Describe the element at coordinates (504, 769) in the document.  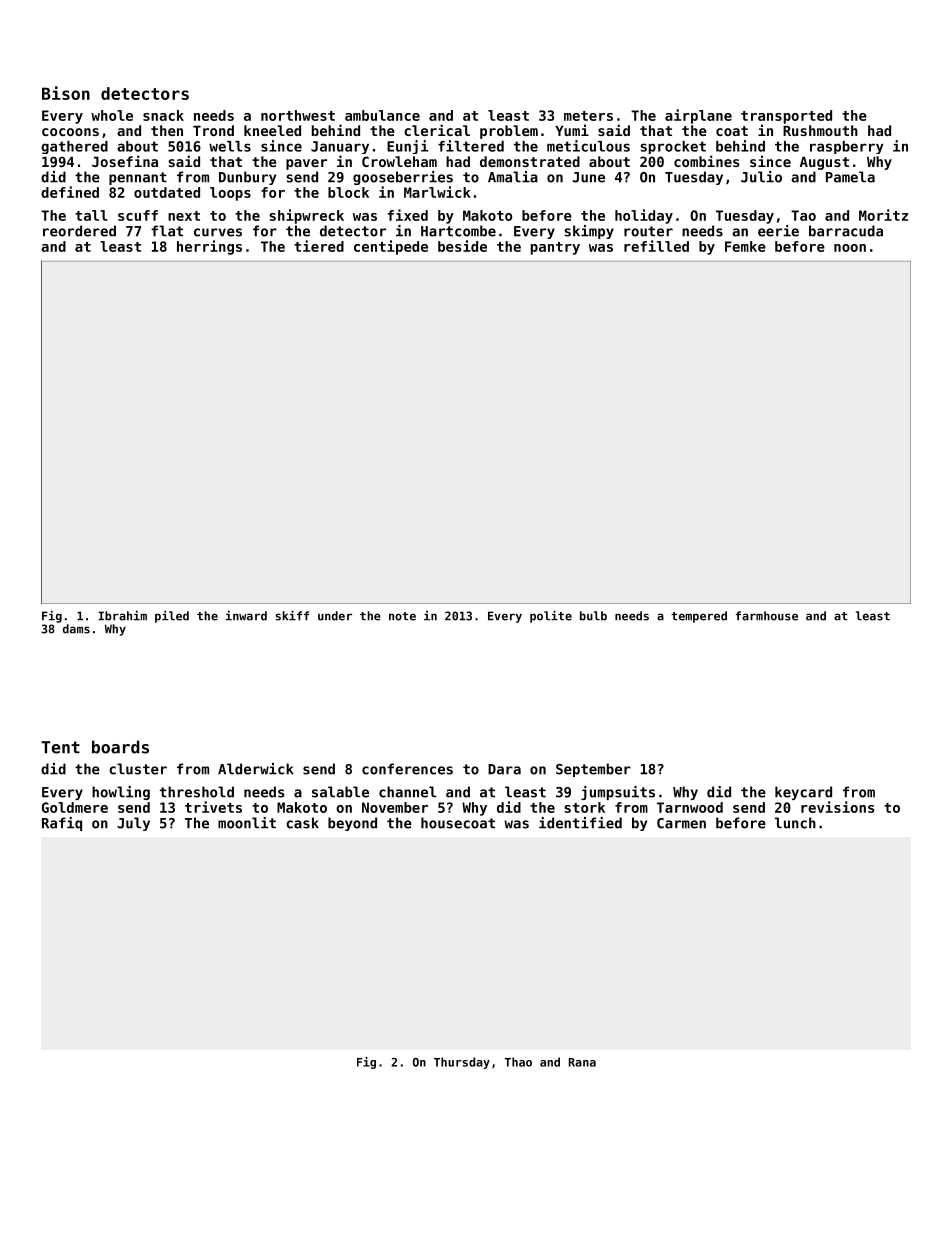
I see `Dara` at that location.
